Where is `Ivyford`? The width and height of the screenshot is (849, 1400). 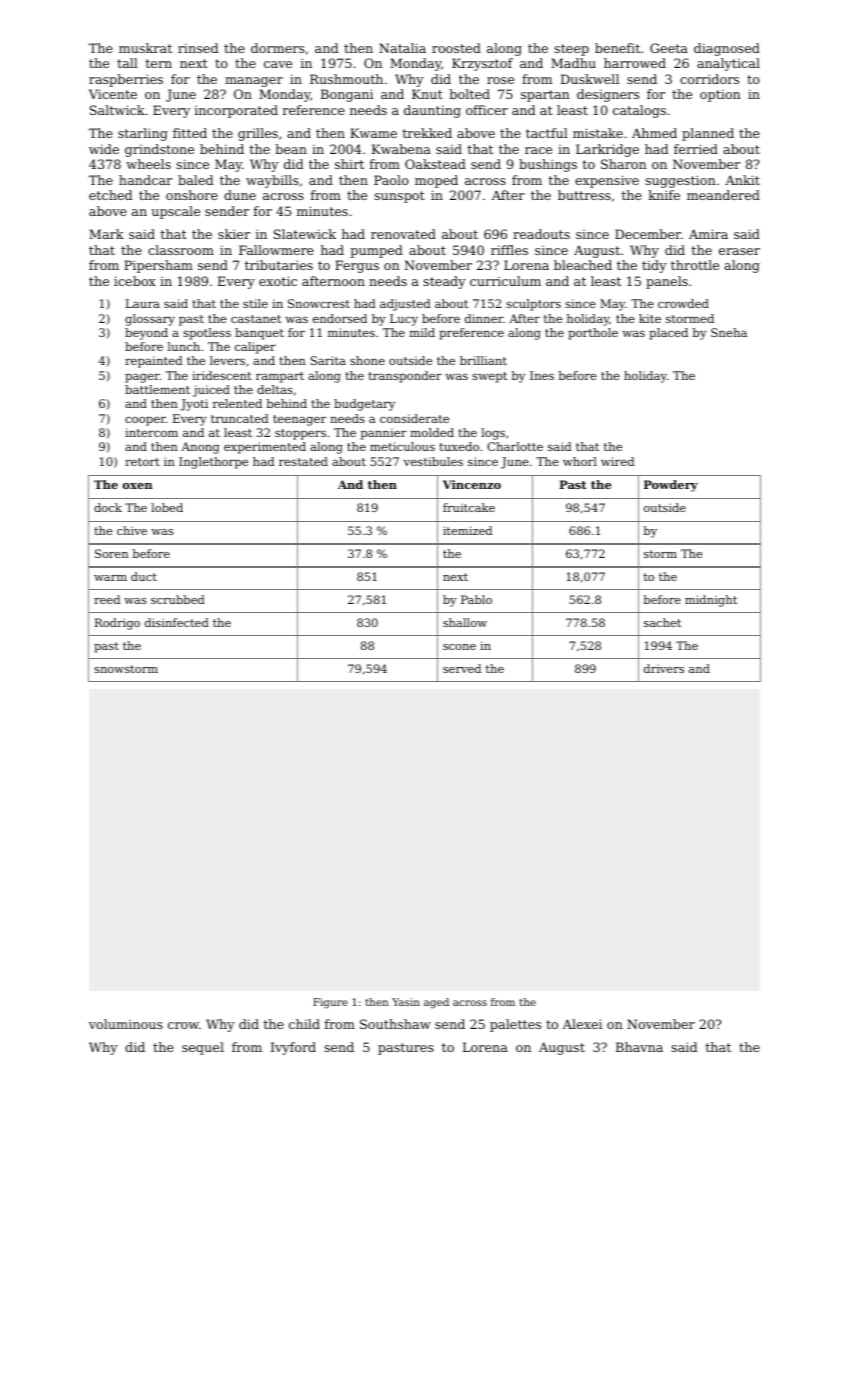
Ivyford is located at coordinates (293, 1048).
